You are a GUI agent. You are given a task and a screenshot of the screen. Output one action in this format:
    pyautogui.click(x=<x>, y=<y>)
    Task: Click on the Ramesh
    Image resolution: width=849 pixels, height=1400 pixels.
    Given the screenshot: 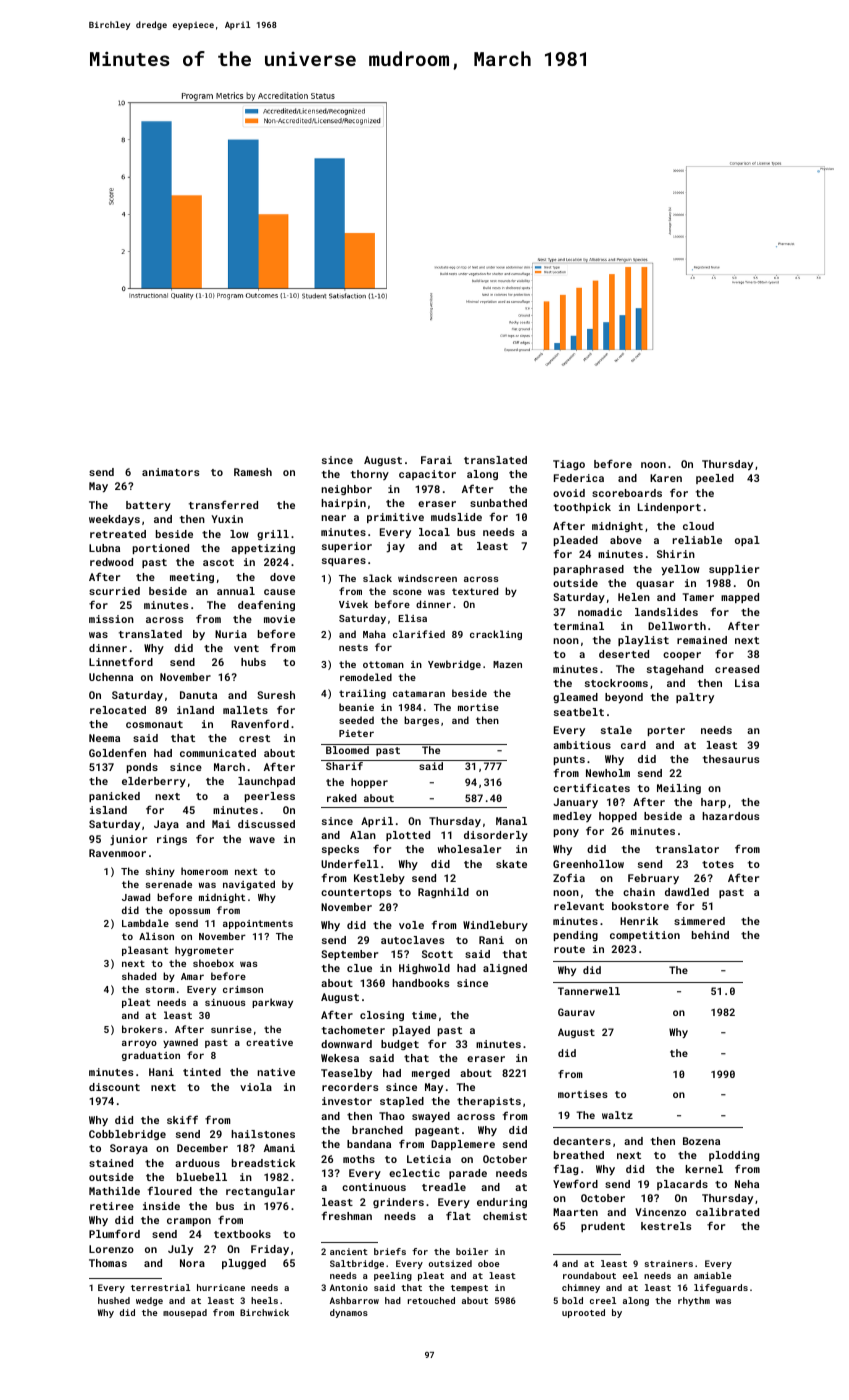 What is the action you would take?
    pyautogui.click(x=253, y=472)
